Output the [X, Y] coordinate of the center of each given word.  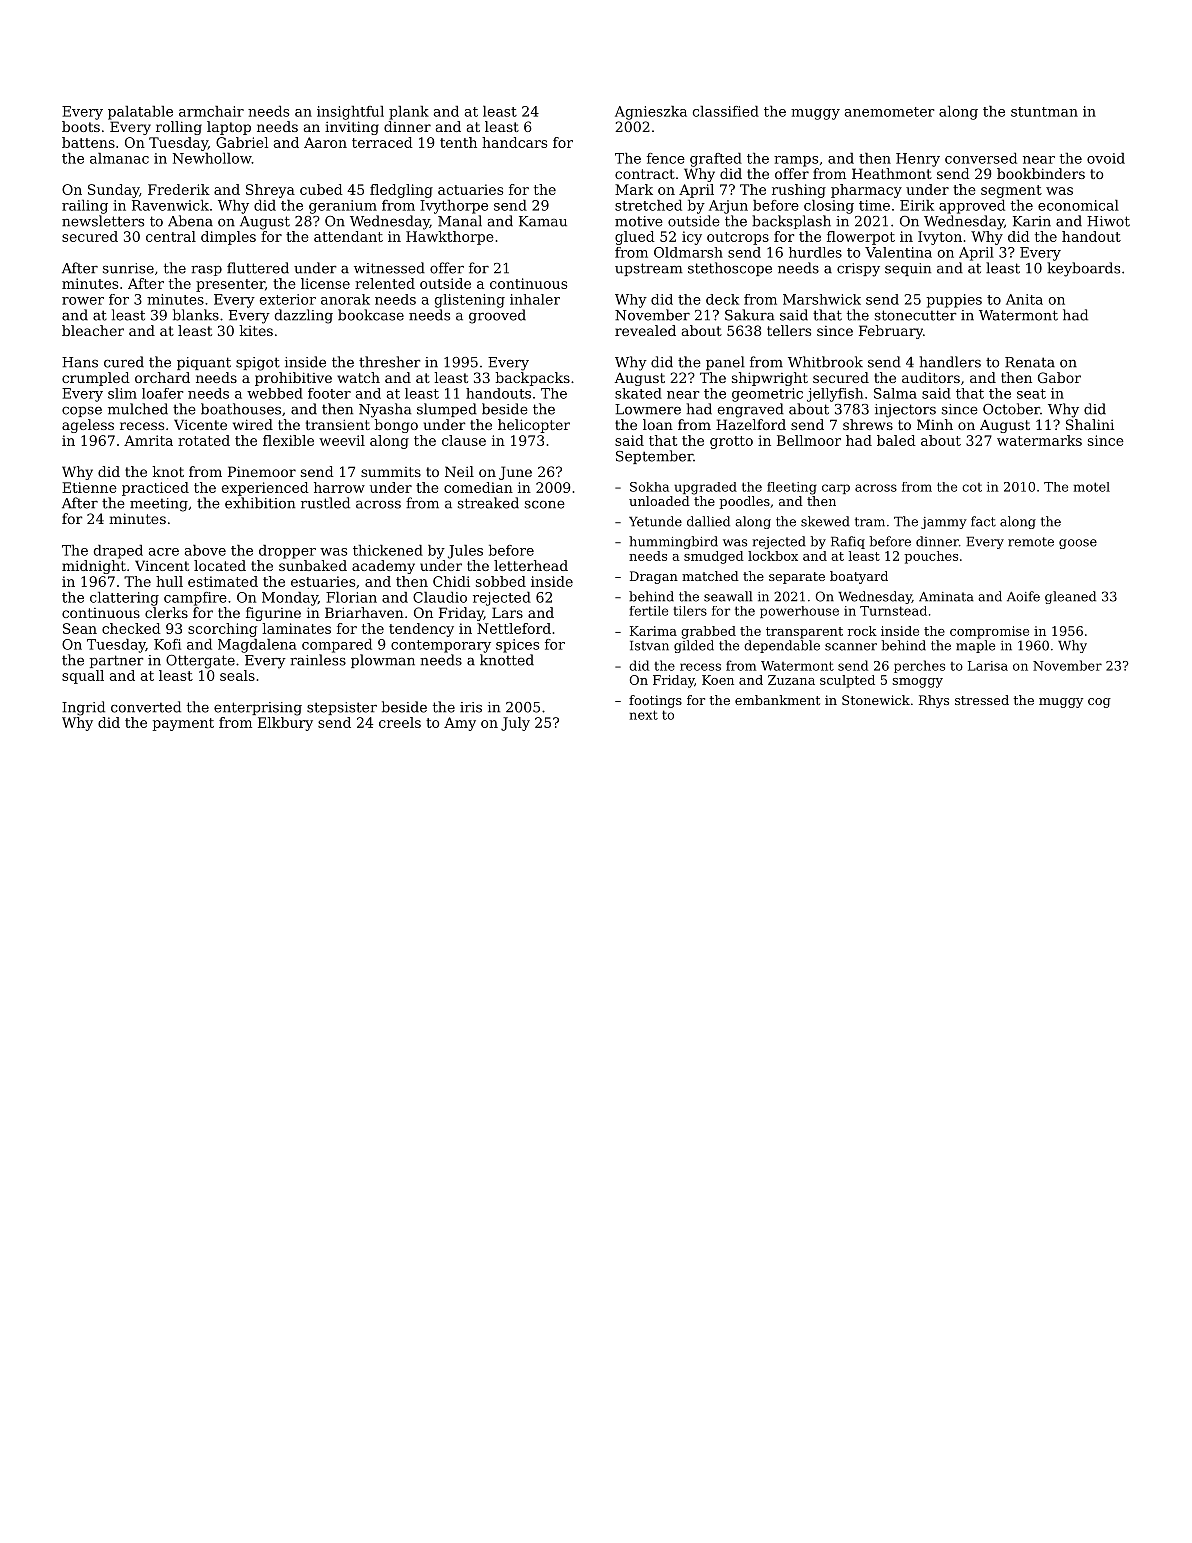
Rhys [934, 701]
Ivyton [940, 238]
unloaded [659, 501]
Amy [460, 724]
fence [666, 158]
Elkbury [285, 724]
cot [972, 487]
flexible [288, 440]
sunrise [128, 268]
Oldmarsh [688, 252]
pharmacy [866, 191]
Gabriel [242, 142]
